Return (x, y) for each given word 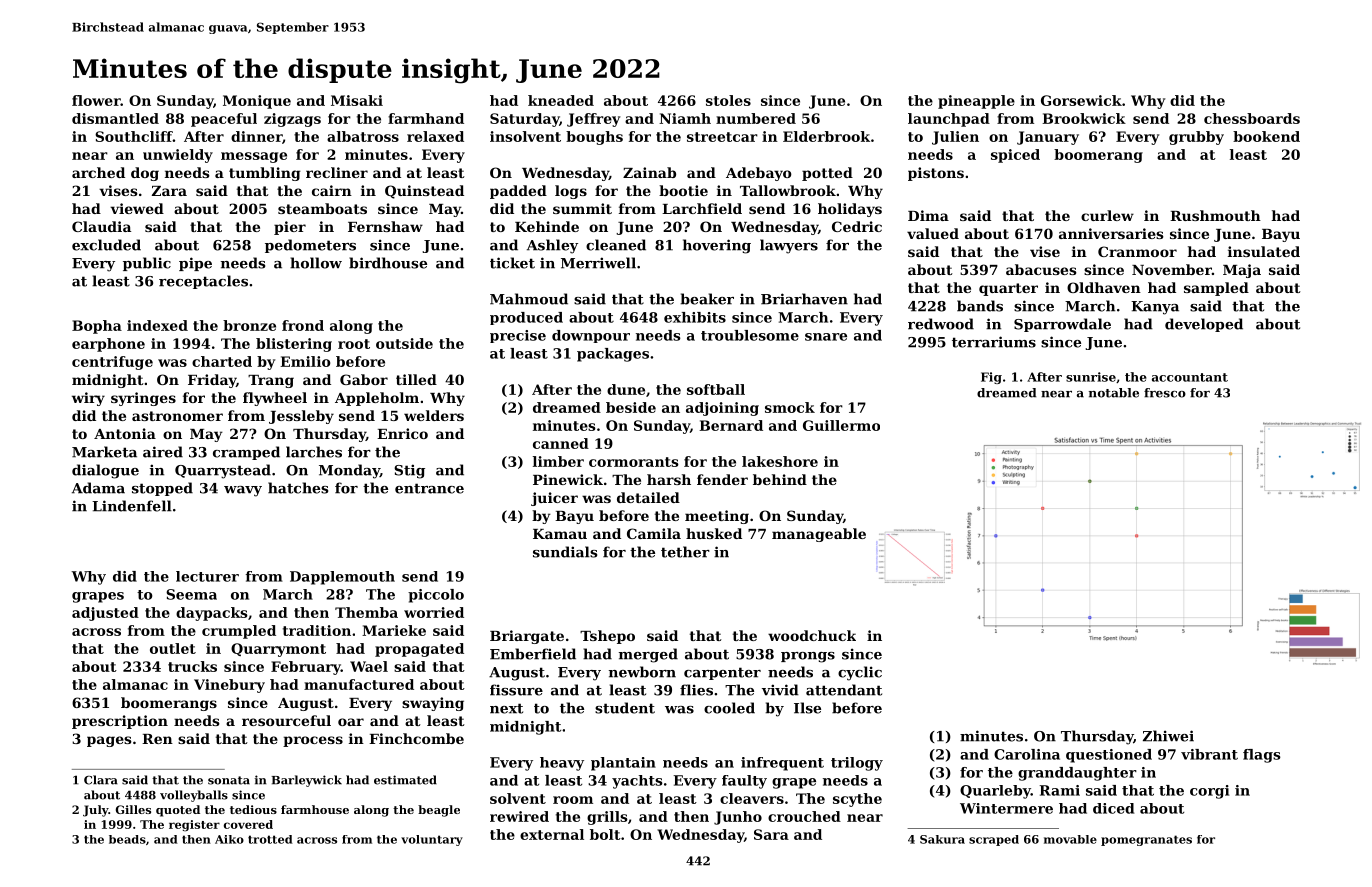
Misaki (357, 100)
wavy (243, 491)
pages (109, 741)
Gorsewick (1081, 100)
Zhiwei (1168, 736)
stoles (728, 100)
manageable (819, 535)
